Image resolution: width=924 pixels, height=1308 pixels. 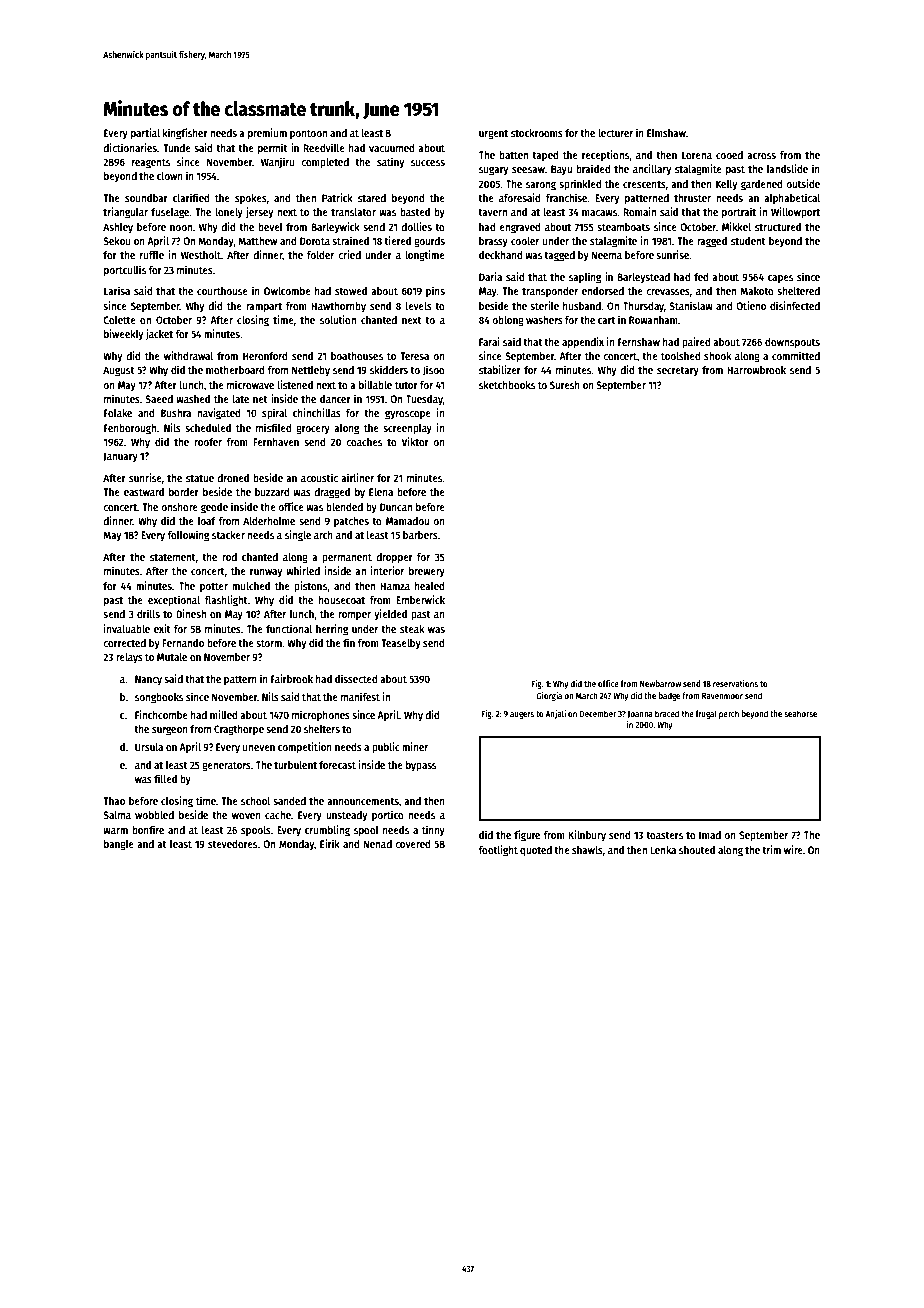 What do you see at coordinates (188, 355) in the screenshot?
I see `withdrawal` at bounding box center [188, 355].
